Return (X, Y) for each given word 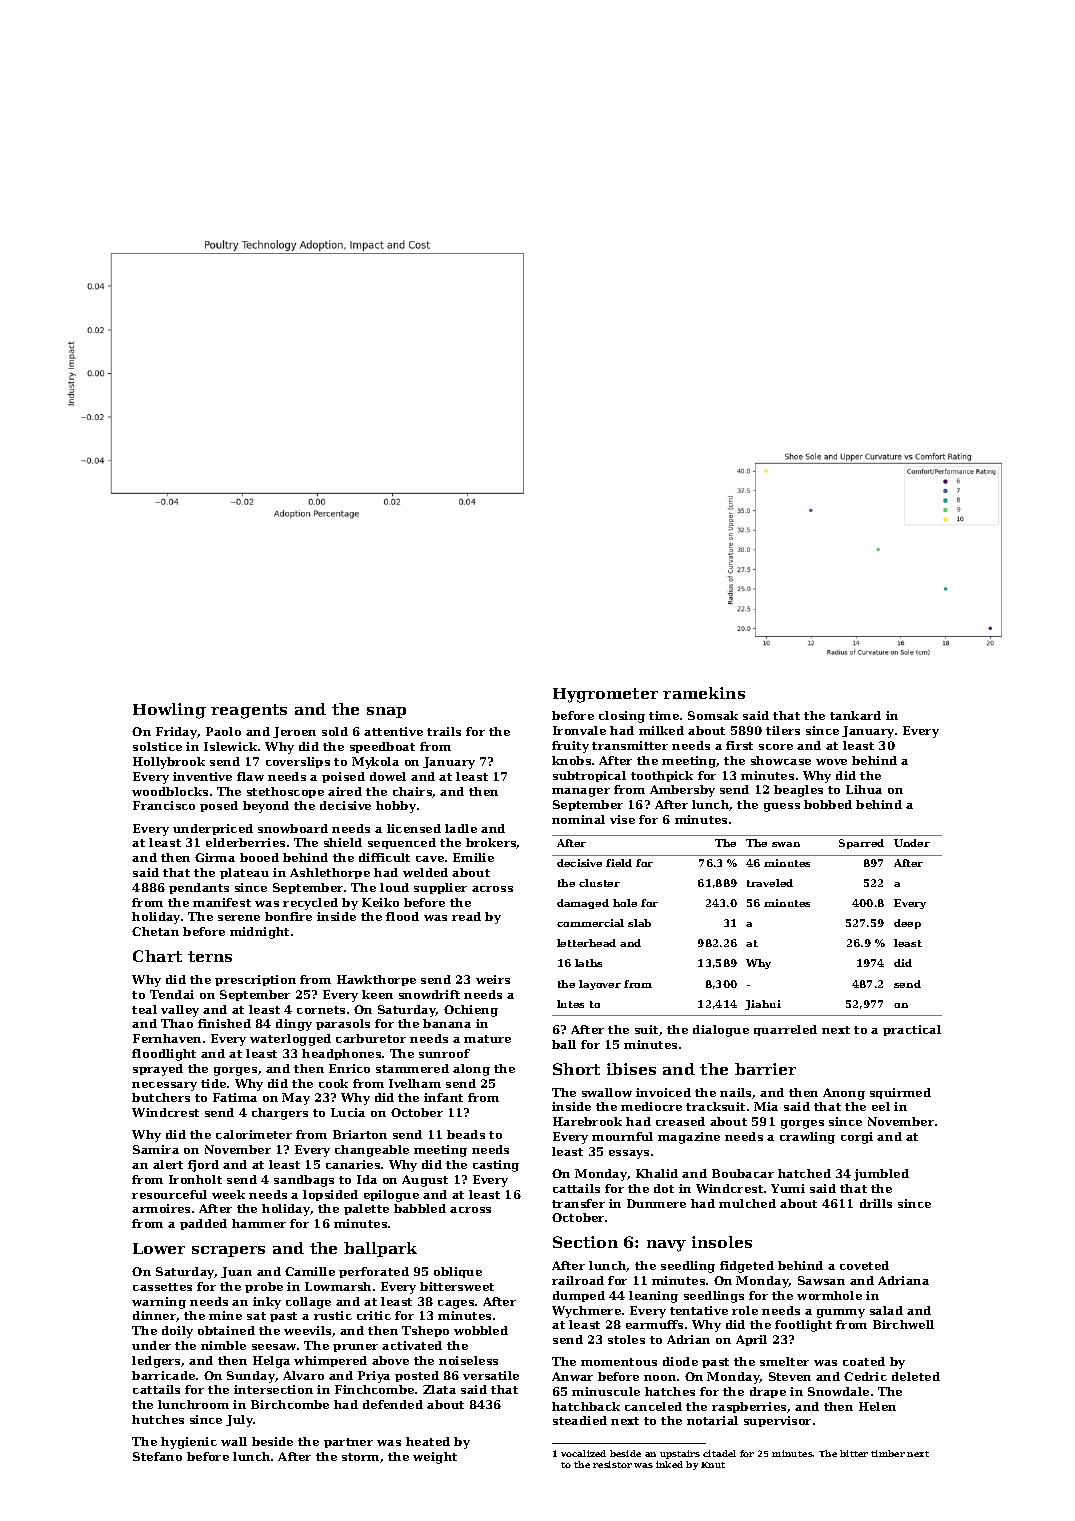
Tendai (172, 994)
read (466, 916)
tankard (855, 715)
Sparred (861, 844)
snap (386, 712)
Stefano (157, 1456)
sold (335, 731)
